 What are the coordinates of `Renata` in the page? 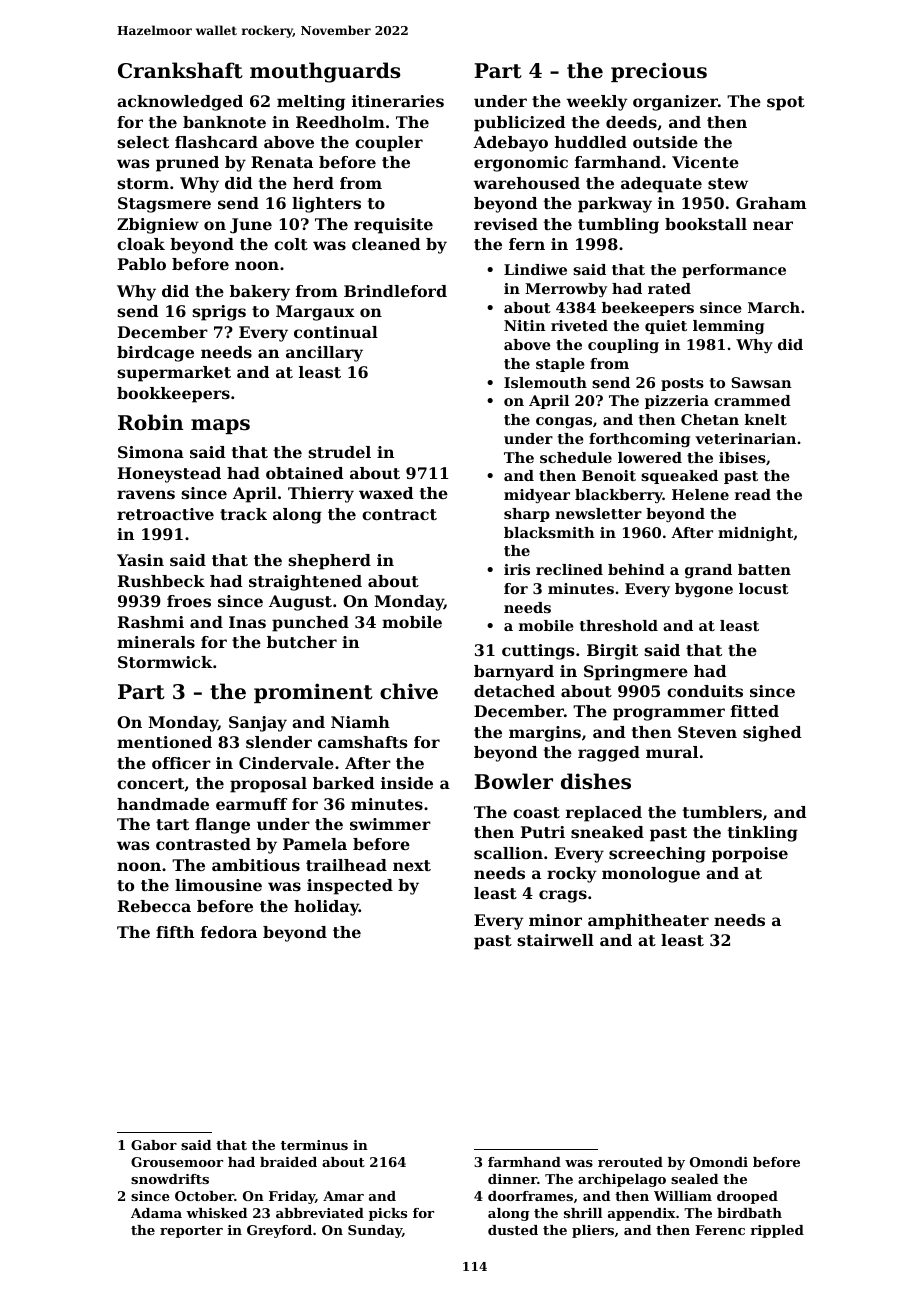 It's located at (282, 162).
